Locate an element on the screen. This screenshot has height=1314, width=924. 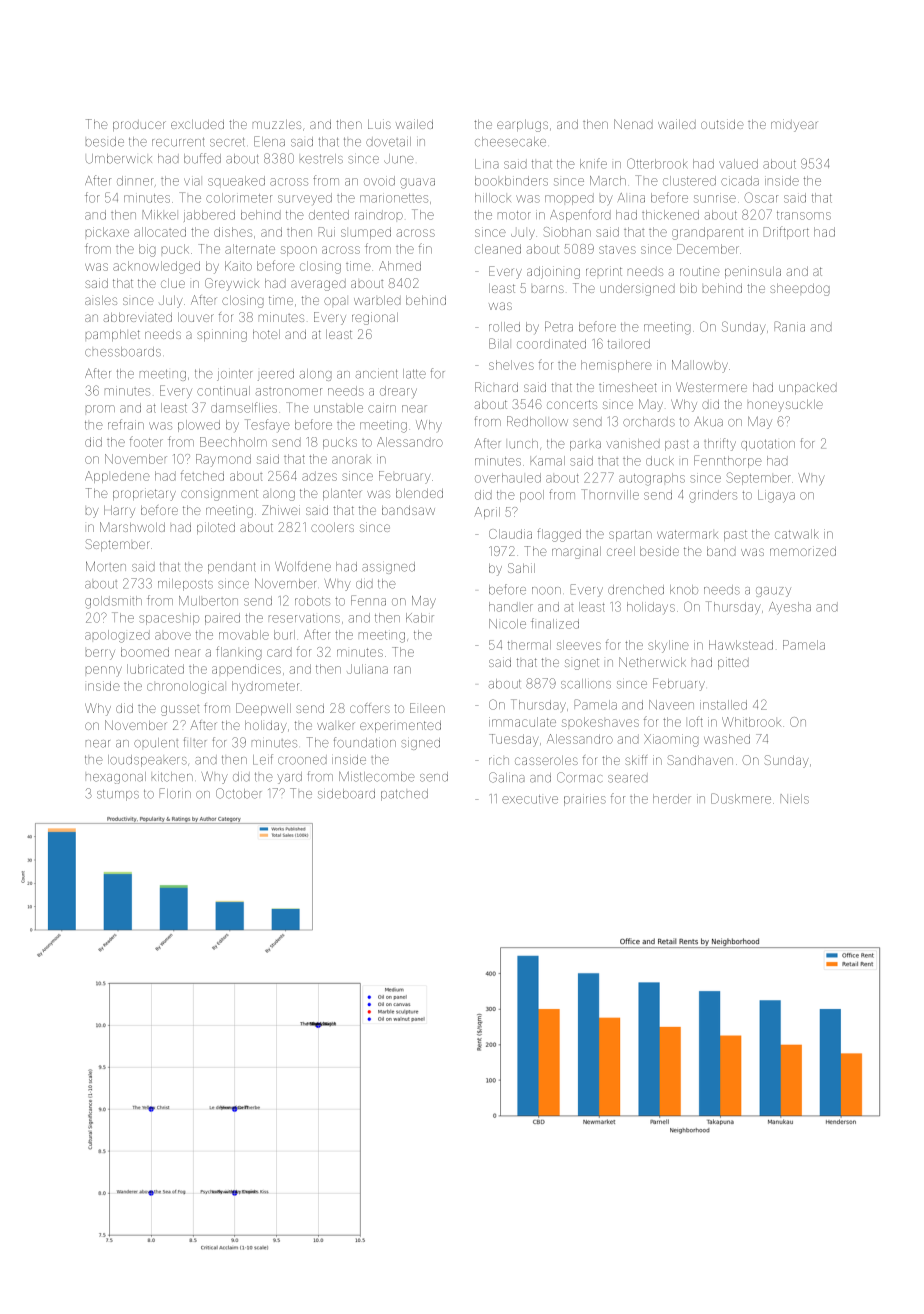
jabbered is located at coordinates (209, 216).
